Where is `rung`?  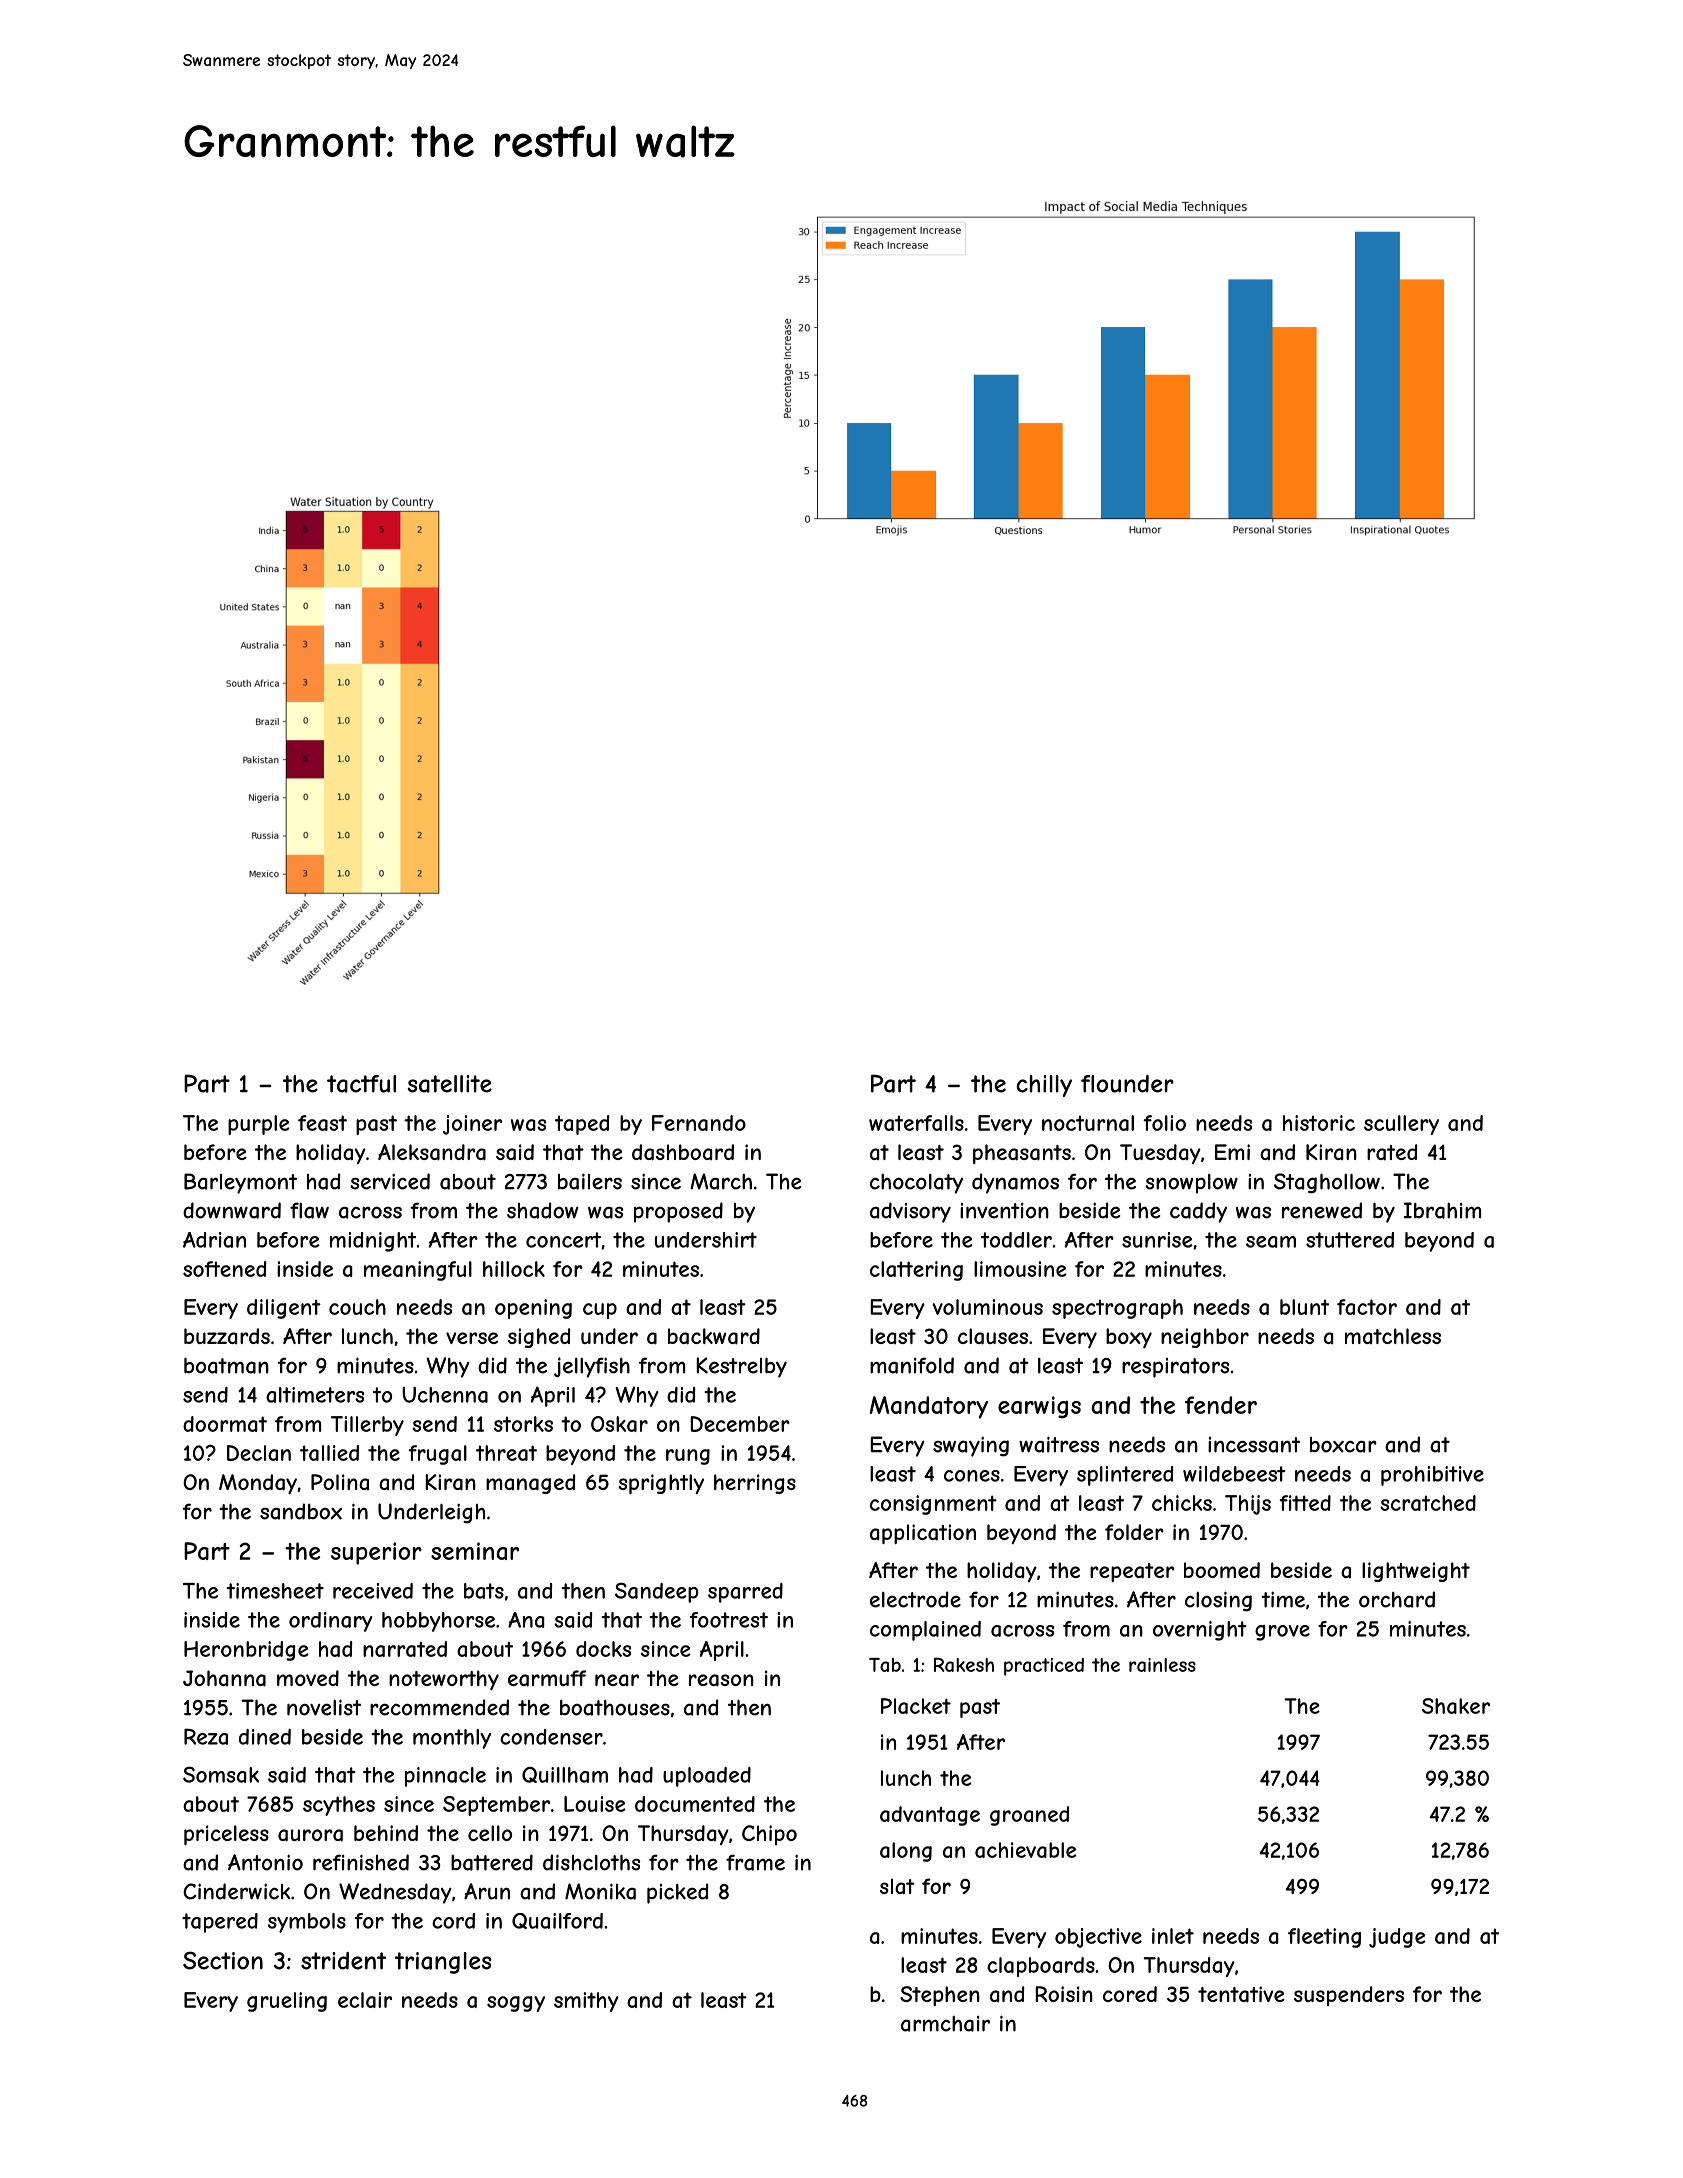 rung is located at coordinates (688, 1457).
